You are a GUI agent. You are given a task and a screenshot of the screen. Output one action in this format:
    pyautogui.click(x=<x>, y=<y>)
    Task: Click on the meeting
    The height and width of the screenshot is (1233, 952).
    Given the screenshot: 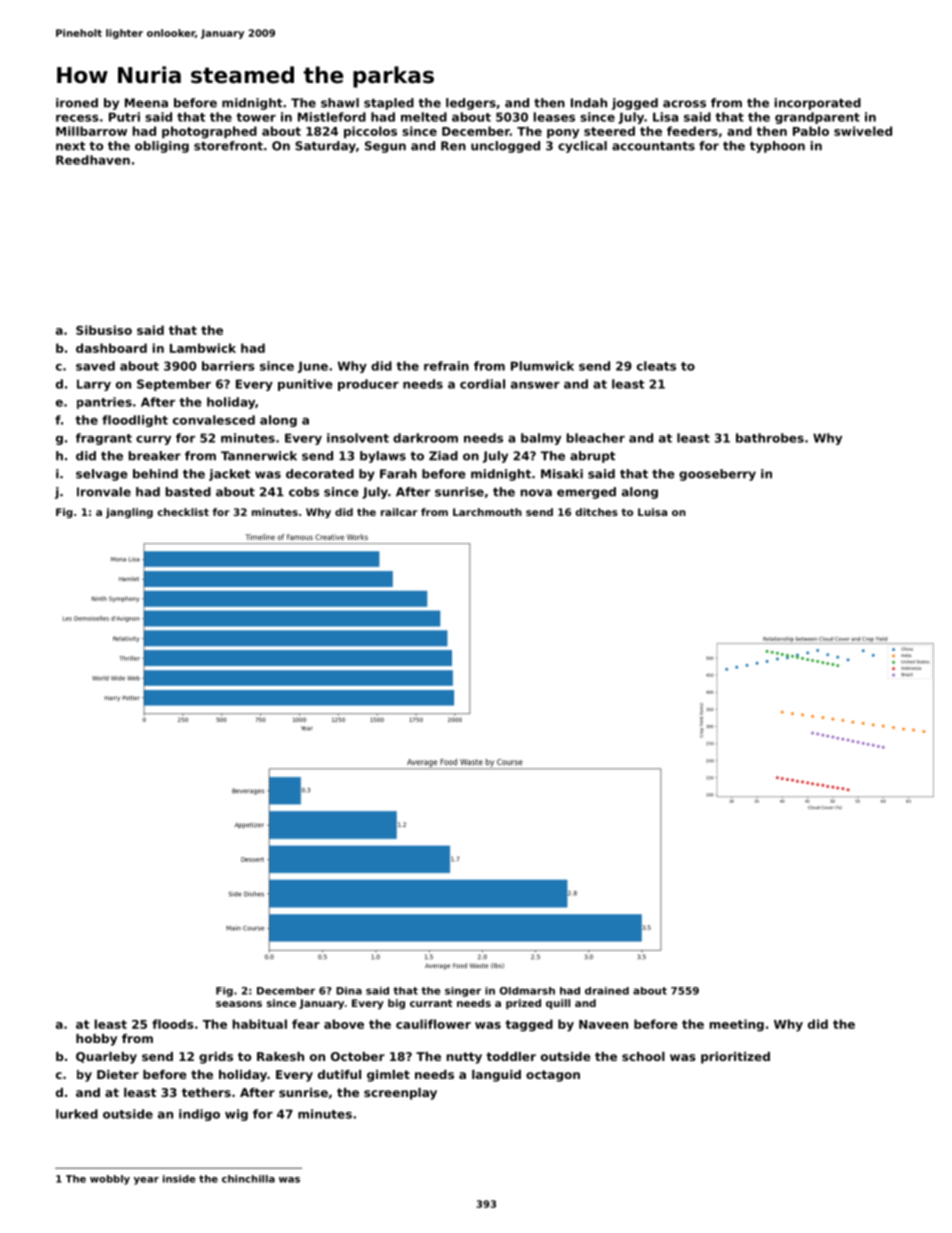 What is the action you would take?
    pyautogui.click(x=736, y=1025)
